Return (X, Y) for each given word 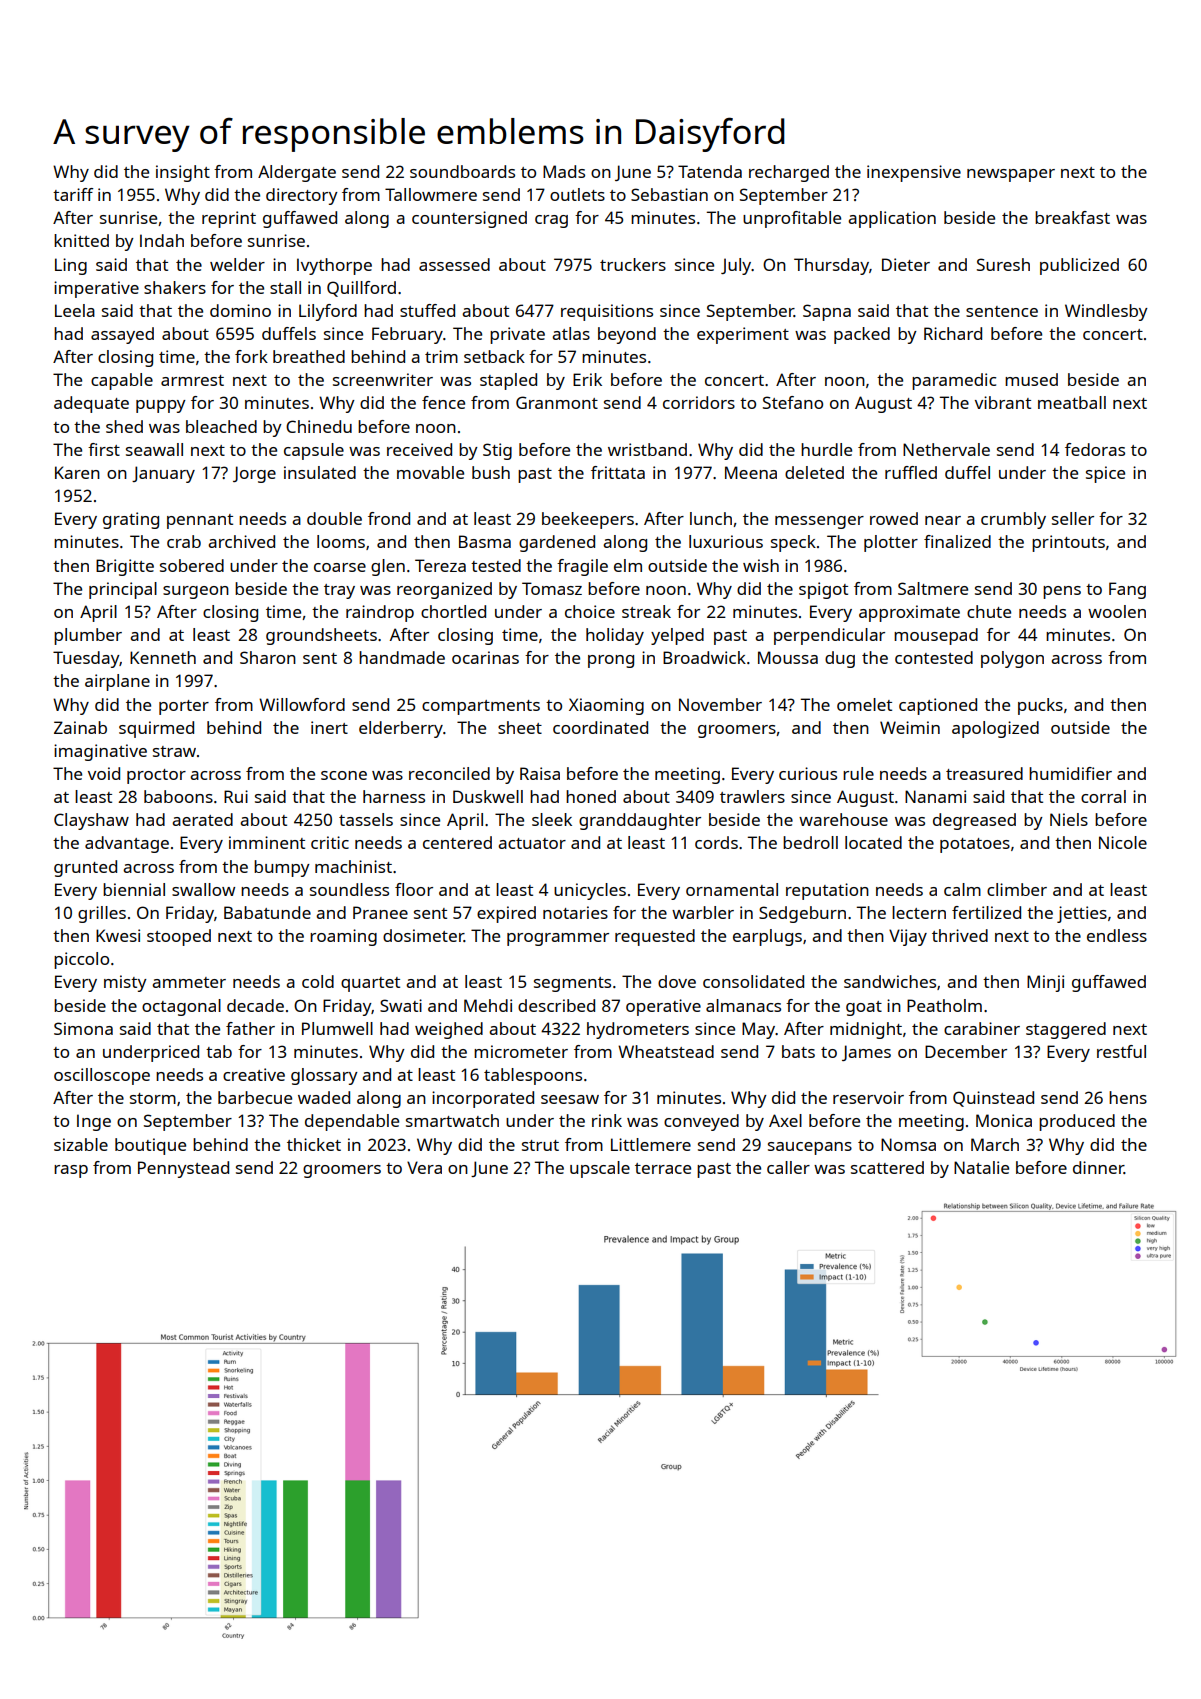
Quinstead (993, 1099)
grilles (102, 914)
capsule (314, 451)
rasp (71, 1171)
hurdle (826, 449)
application (892, 219)
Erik (587, 379)
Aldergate (297, 173)
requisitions (607, 312)
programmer (558, 939)
